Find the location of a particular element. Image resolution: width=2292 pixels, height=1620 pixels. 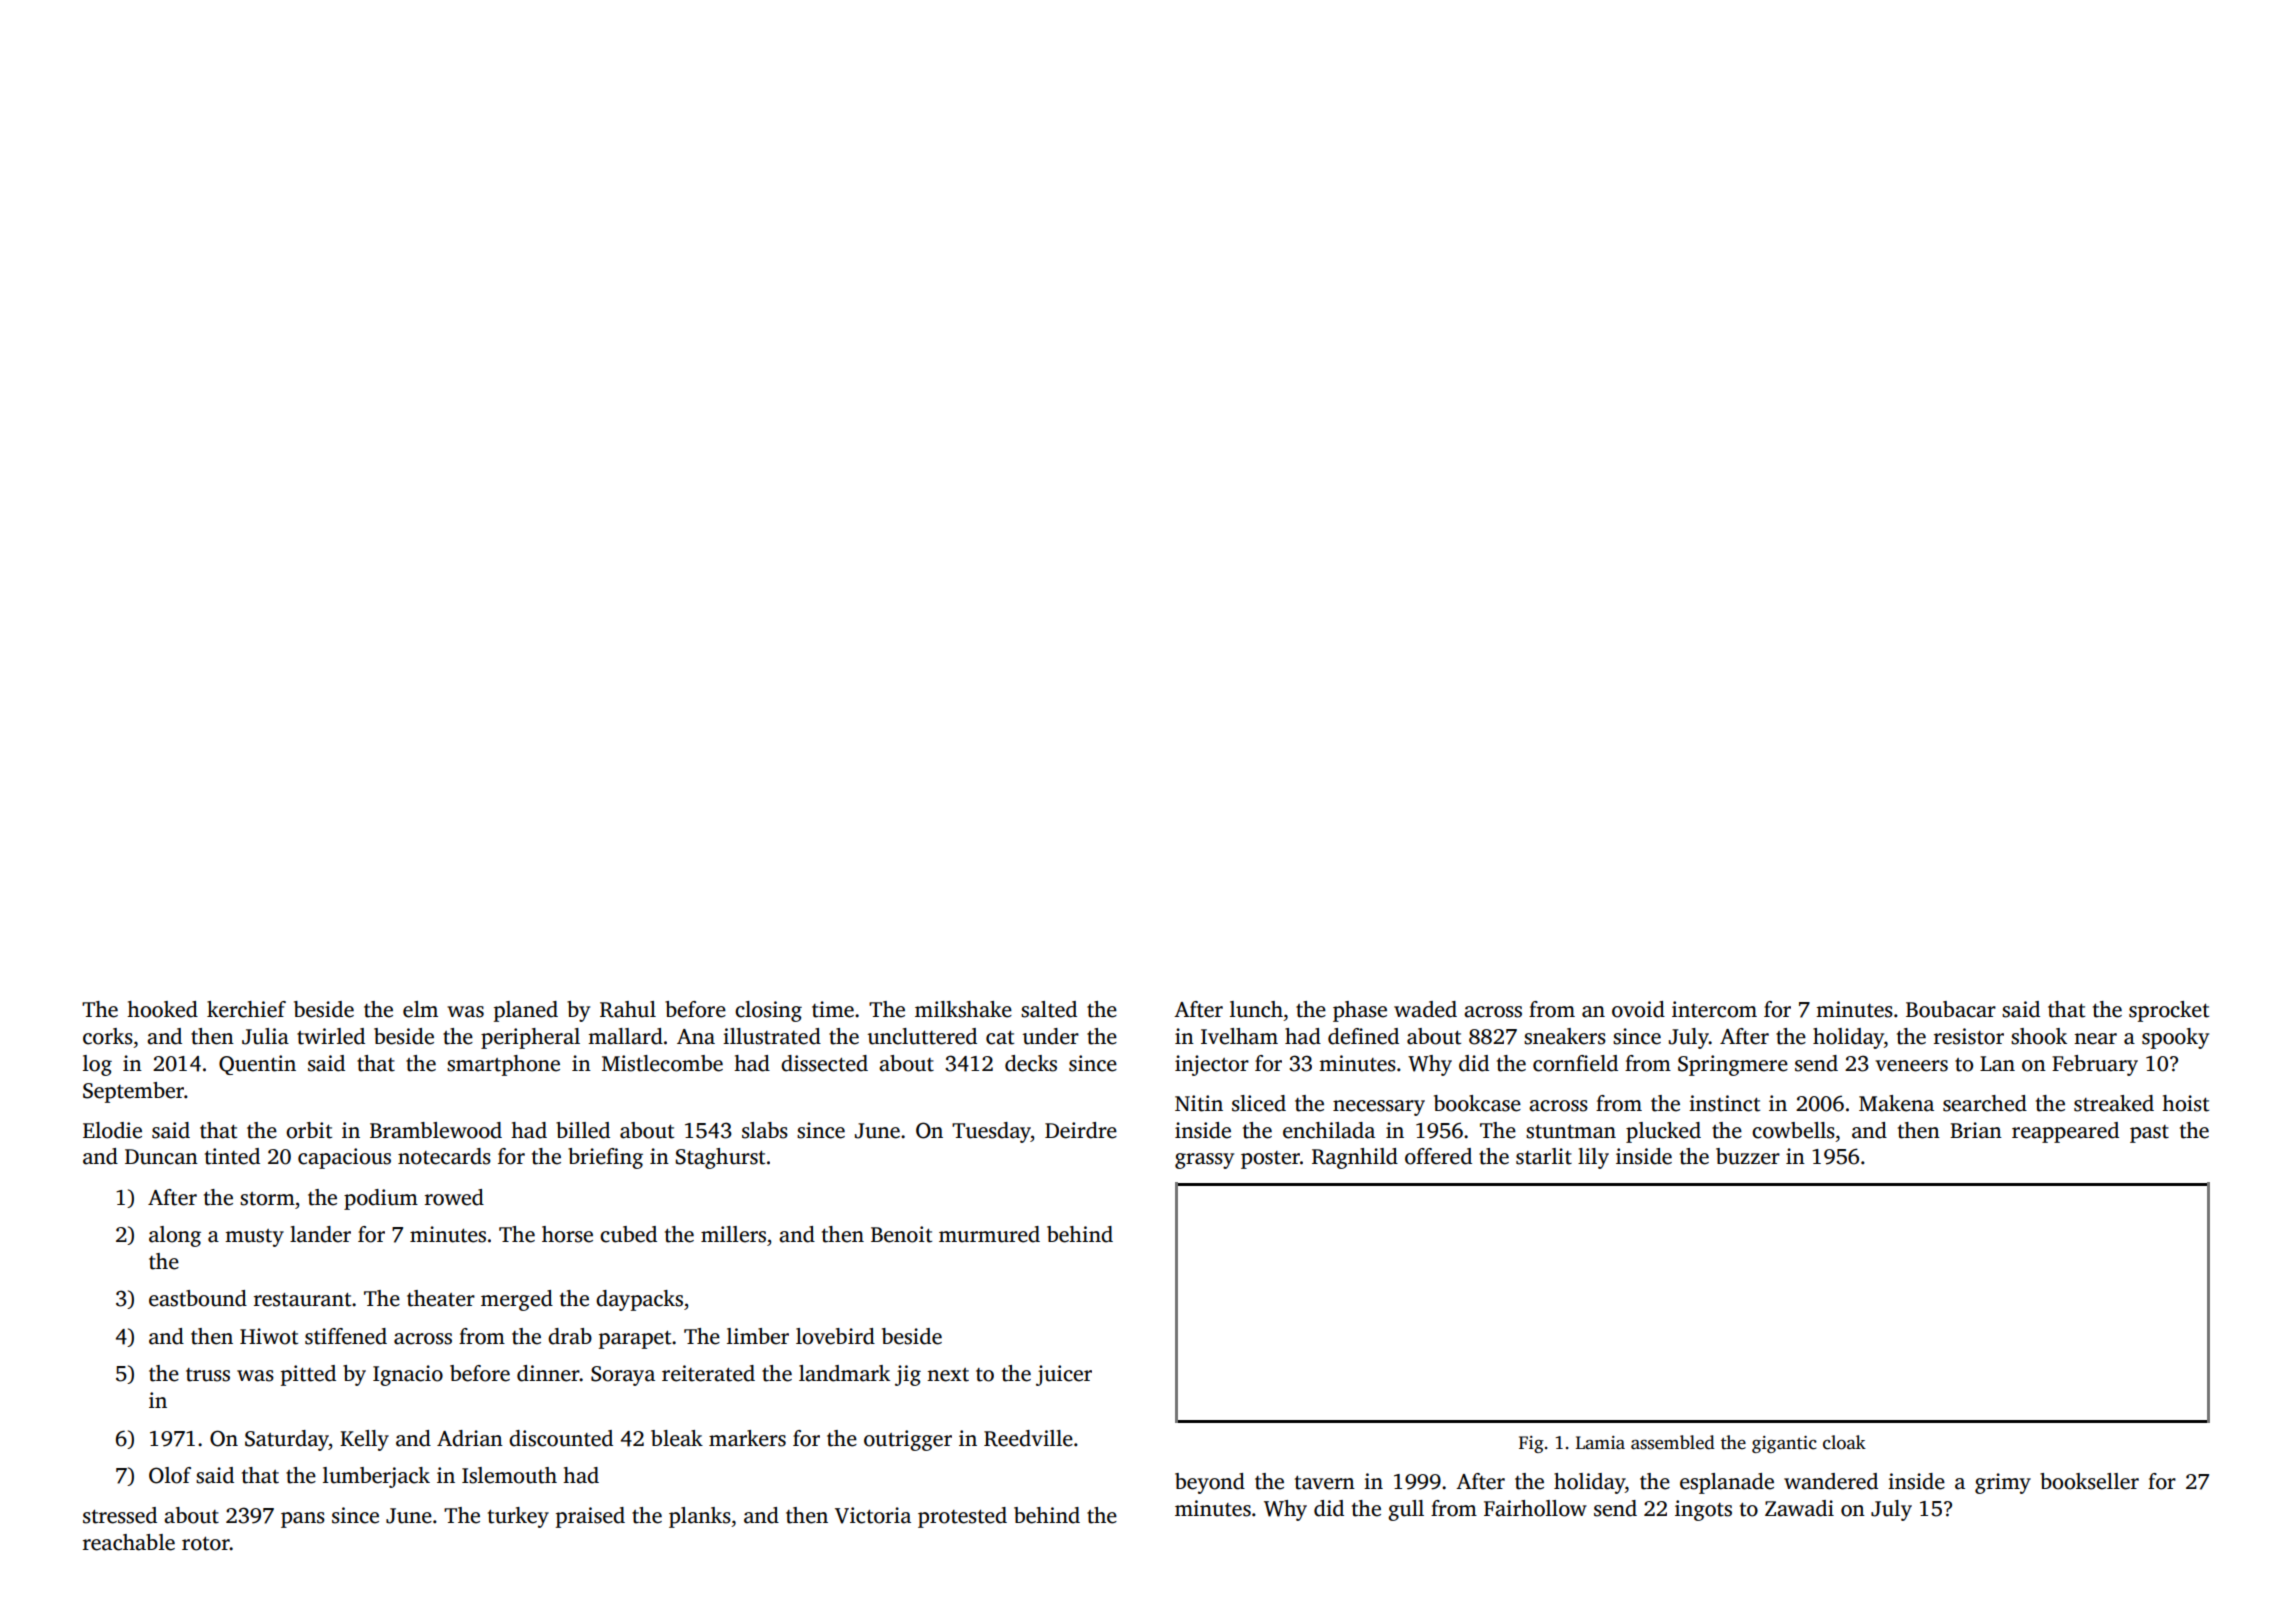

rotor is located at coordinates (206, 1544).
